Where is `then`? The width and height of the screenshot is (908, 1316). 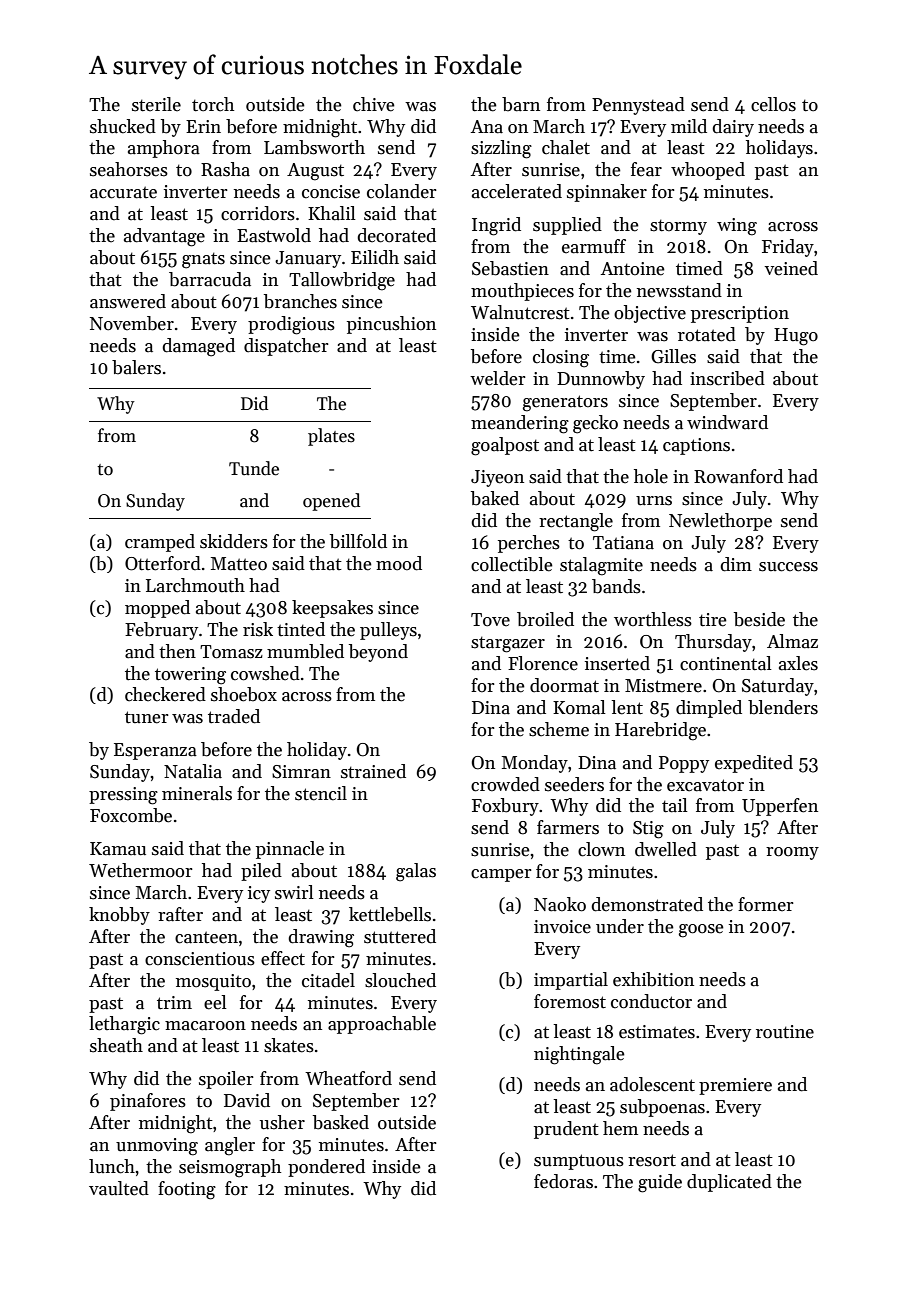 then is located at coordinates (177, 651).
